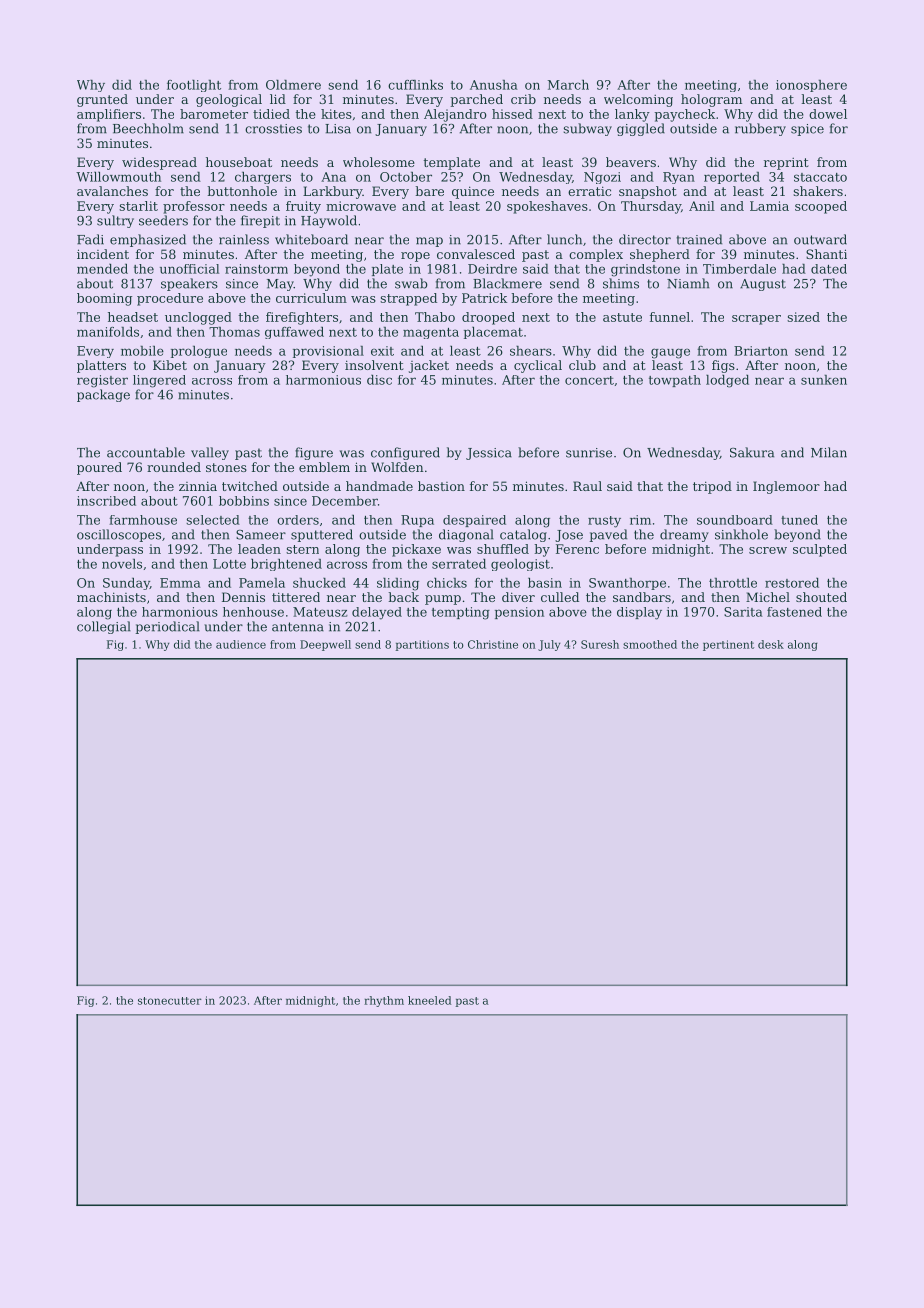 The image size is (924, 1308). I want to click on shucked, so click(319, 583).
